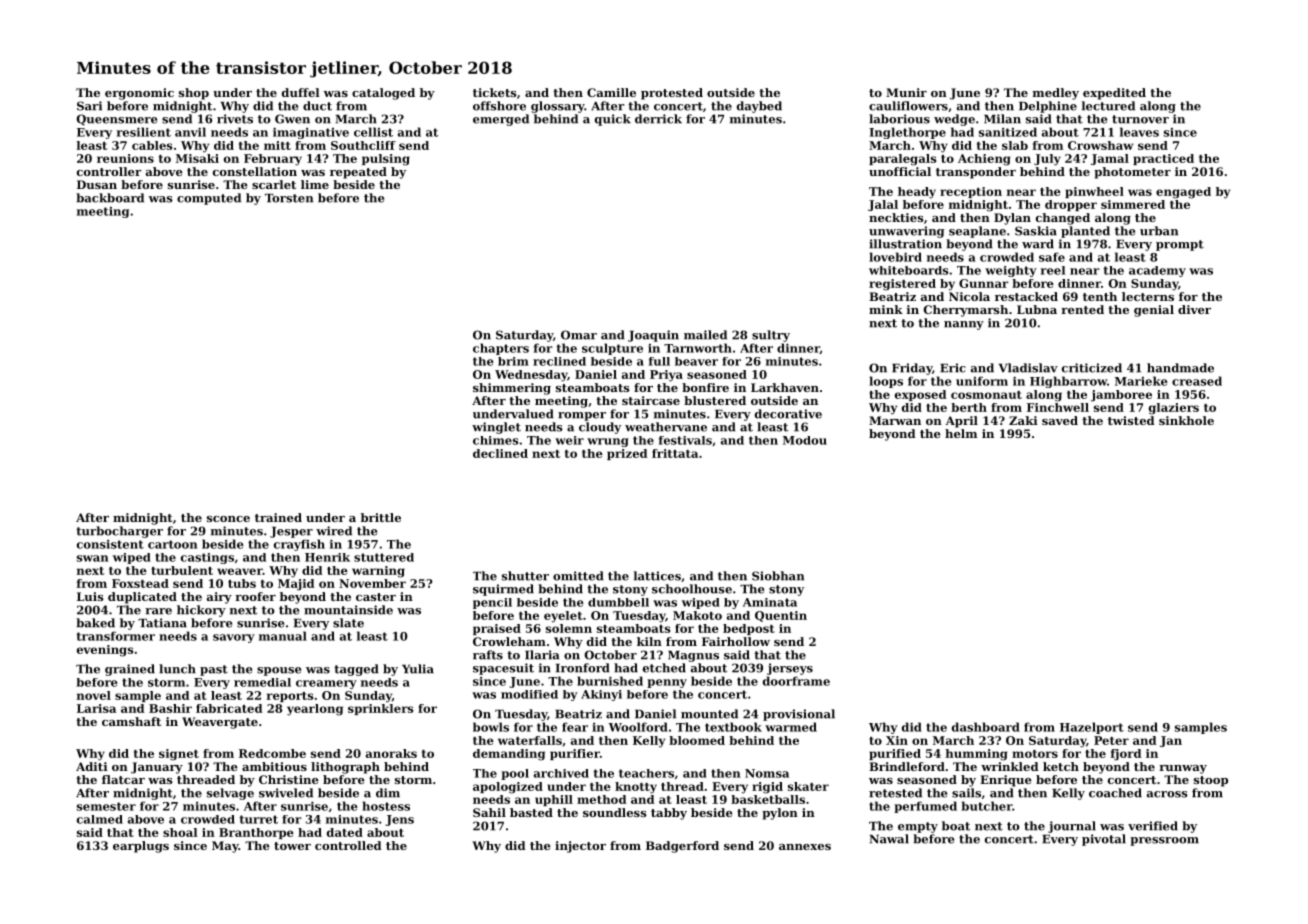 The width and height of the image is (1308, 924). What do you see at coordinates (1114, 94) in the image?
I see `expedited` at bounding box center [1114, 94].
